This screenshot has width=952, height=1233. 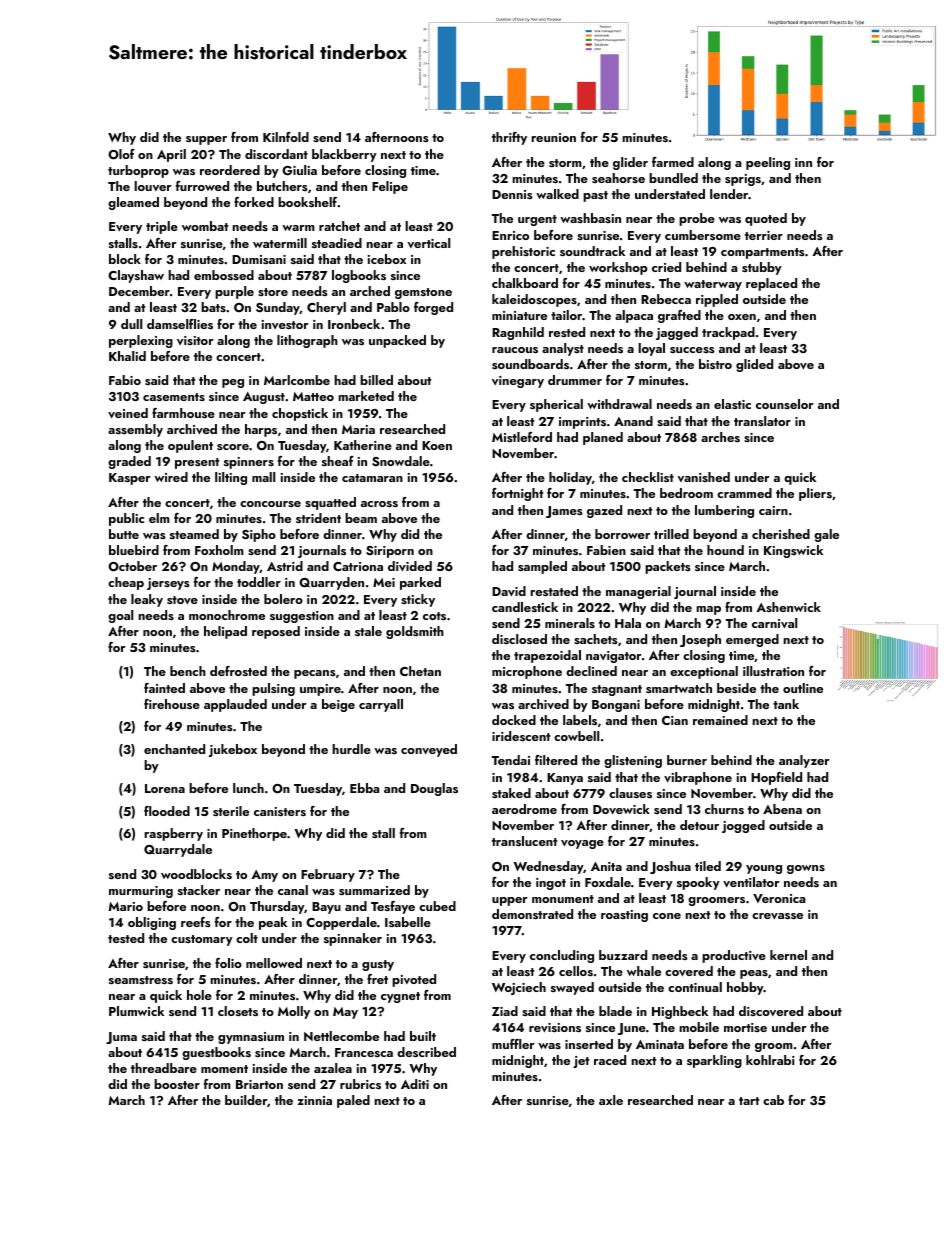 I want to click on unpacked, so click(x=397, y=341).
